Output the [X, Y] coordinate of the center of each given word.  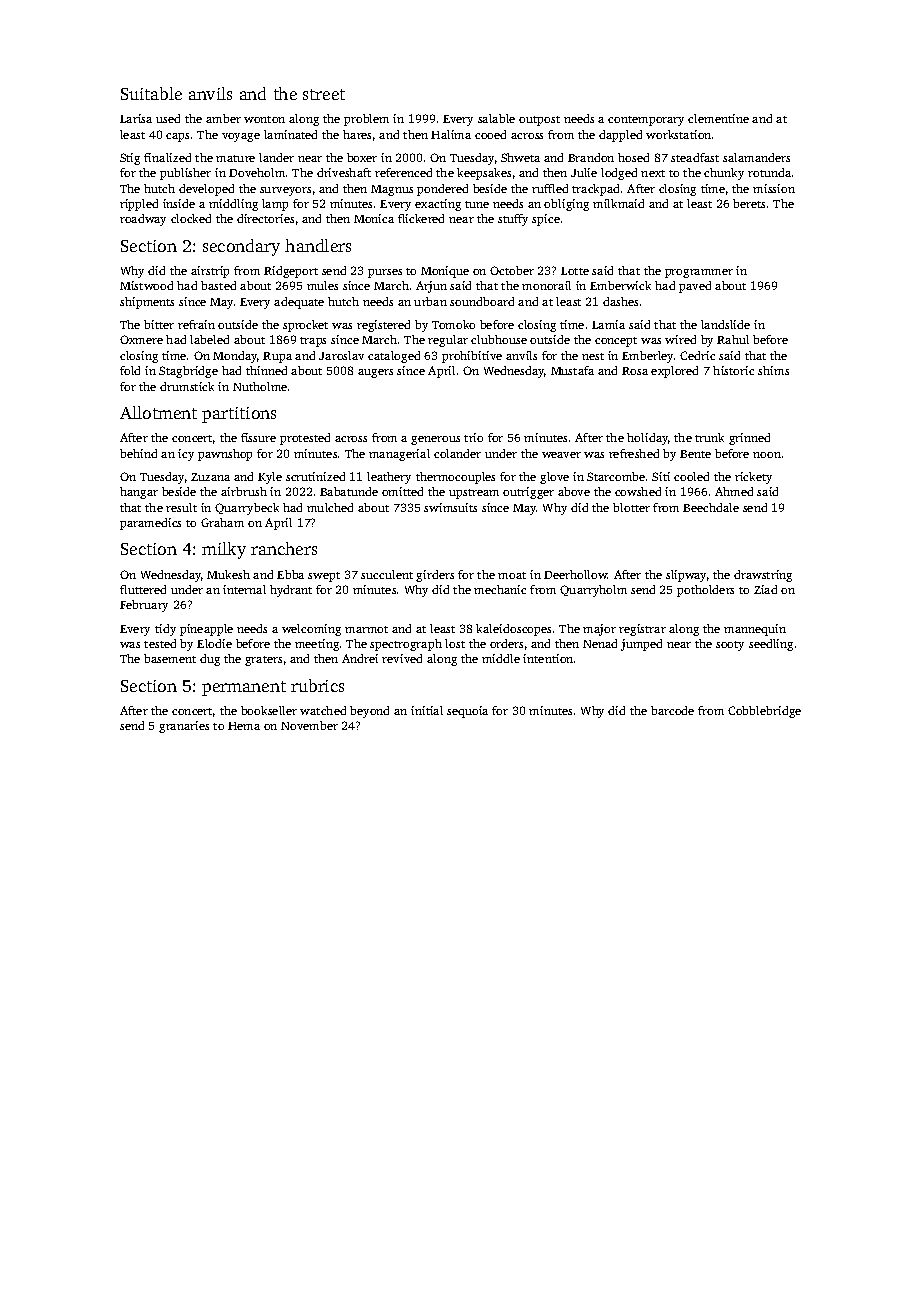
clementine [718, 118]
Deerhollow [576, 574]
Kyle [270, 478]
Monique [445, 272]
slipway [686, 576]
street [324, 94]
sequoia [467, 712]
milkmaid [618, 203]
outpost [539, 121]
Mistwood [146, 285]
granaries [184, 727]
